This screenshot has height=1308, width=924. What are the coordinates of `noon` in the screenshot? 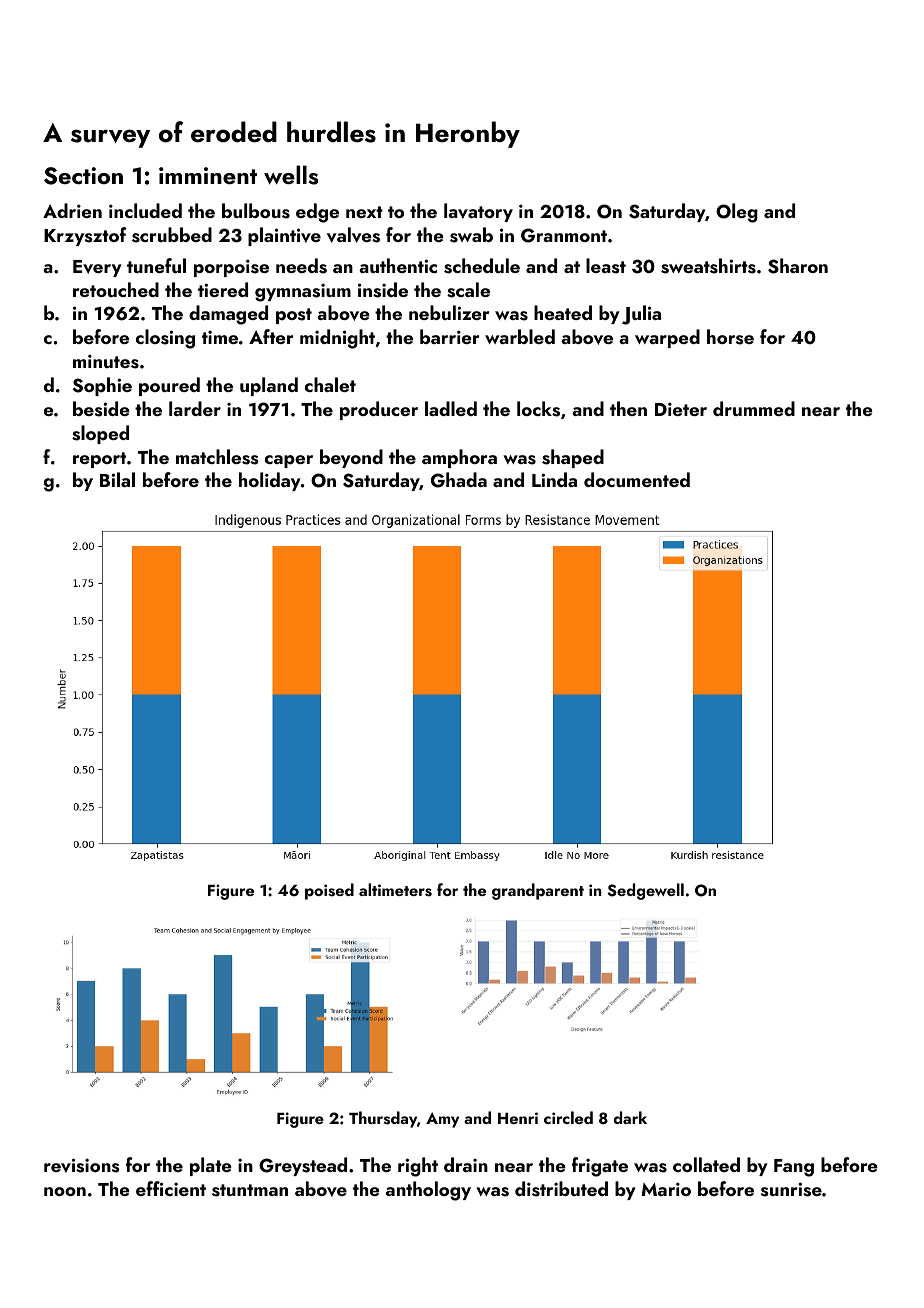 It's located at (65, 1191).
